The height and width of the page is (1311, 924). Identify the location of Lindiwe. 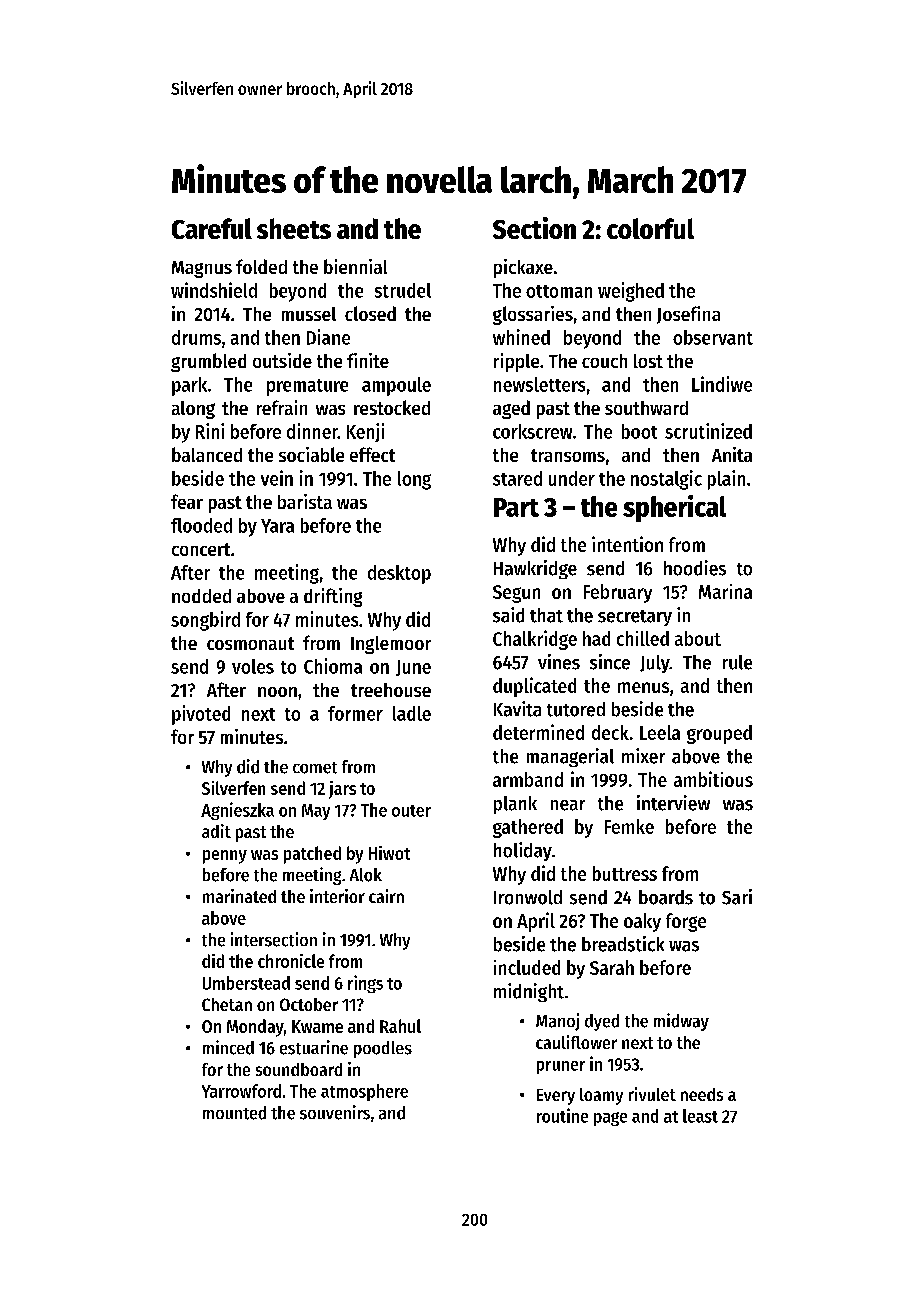
(722, 384).
